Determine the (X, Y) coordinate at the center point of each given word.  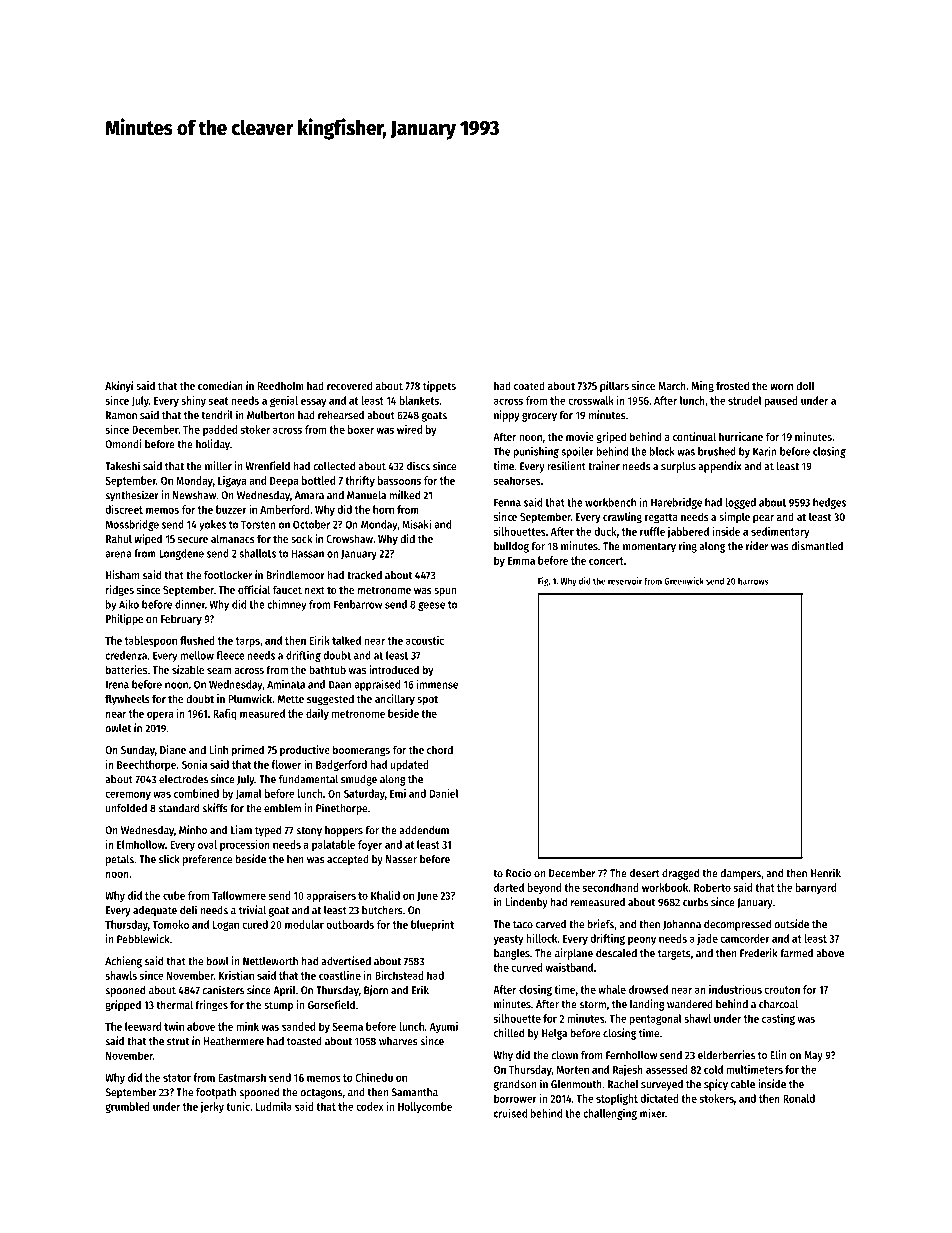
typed (268, 831)
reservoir (625, 581)
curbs (695, 902)
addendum (424, 830)
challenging (610, 1114)
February (181, 620)
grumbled (127, 1107)
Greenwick (684, 581)
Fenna (507, 502)
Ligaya (232, 481)
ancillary (395, 700)
